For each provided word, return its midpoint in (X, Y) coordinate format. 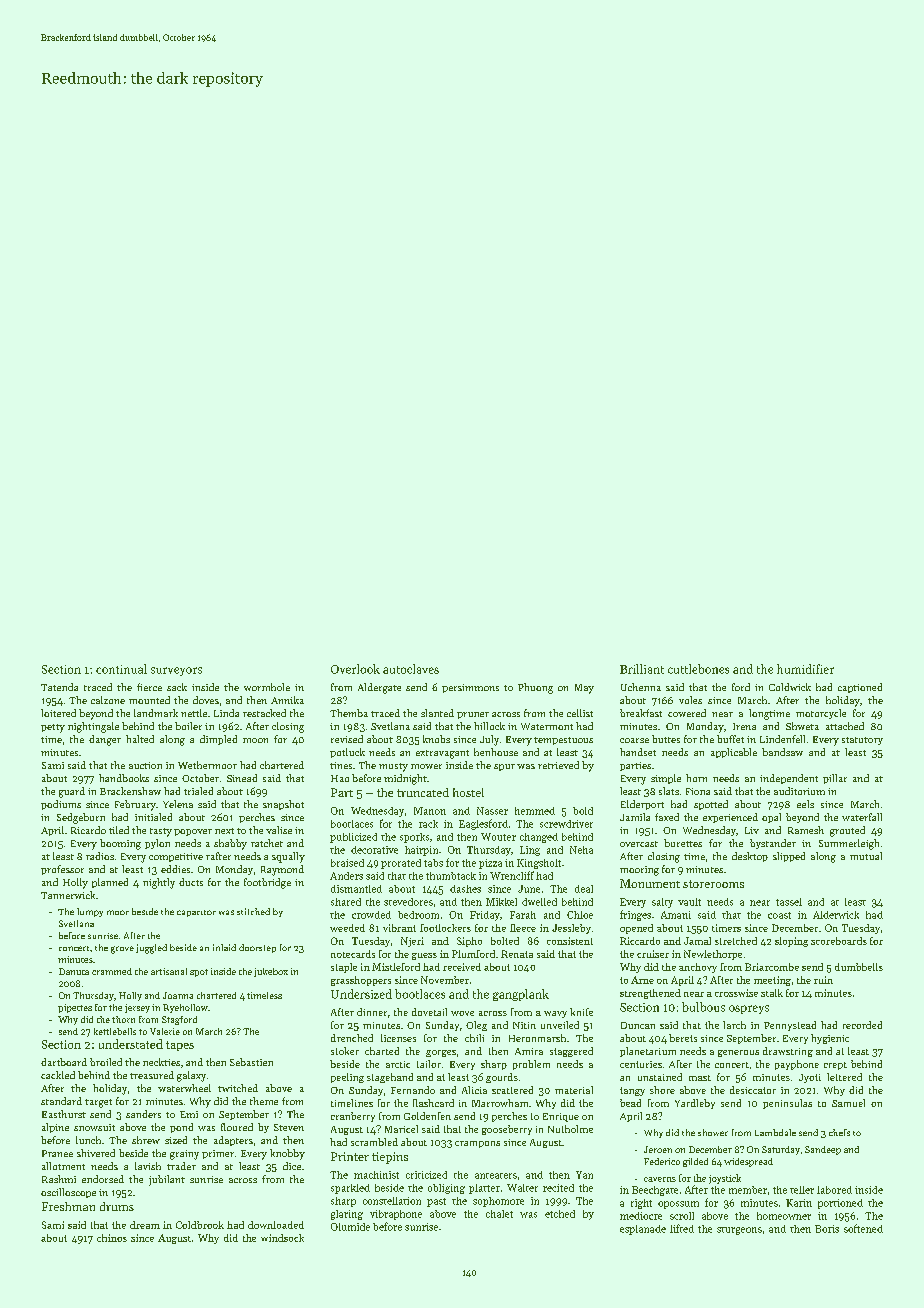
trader (181, 1166)
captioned (860, 688)
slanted (437, 713)
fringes (635, 915)
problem (531, 1065)
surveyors (176, 671)
